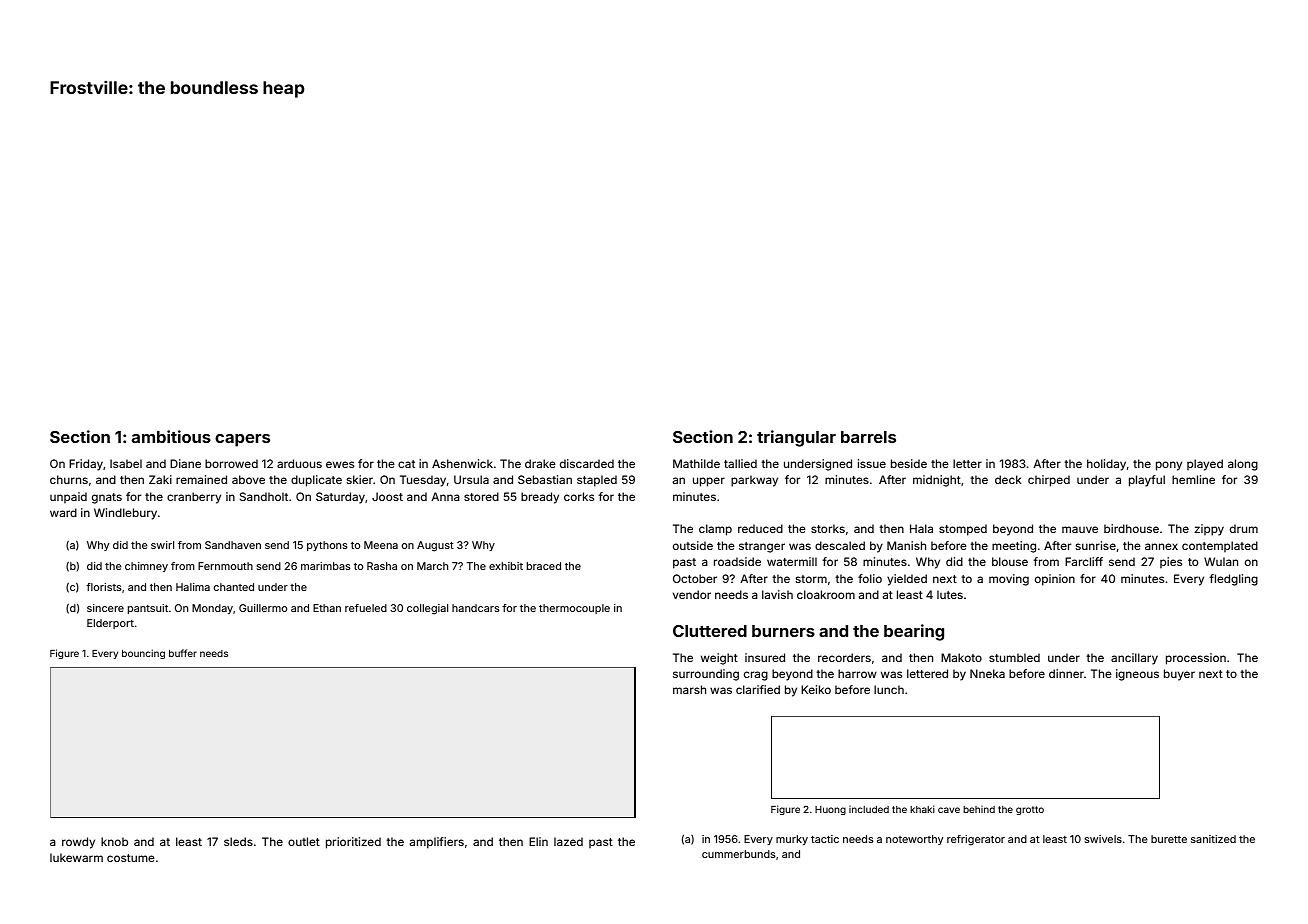  Describe the element at coordinates (538, 841) in the screenshot. I see `Elin` at that location.
